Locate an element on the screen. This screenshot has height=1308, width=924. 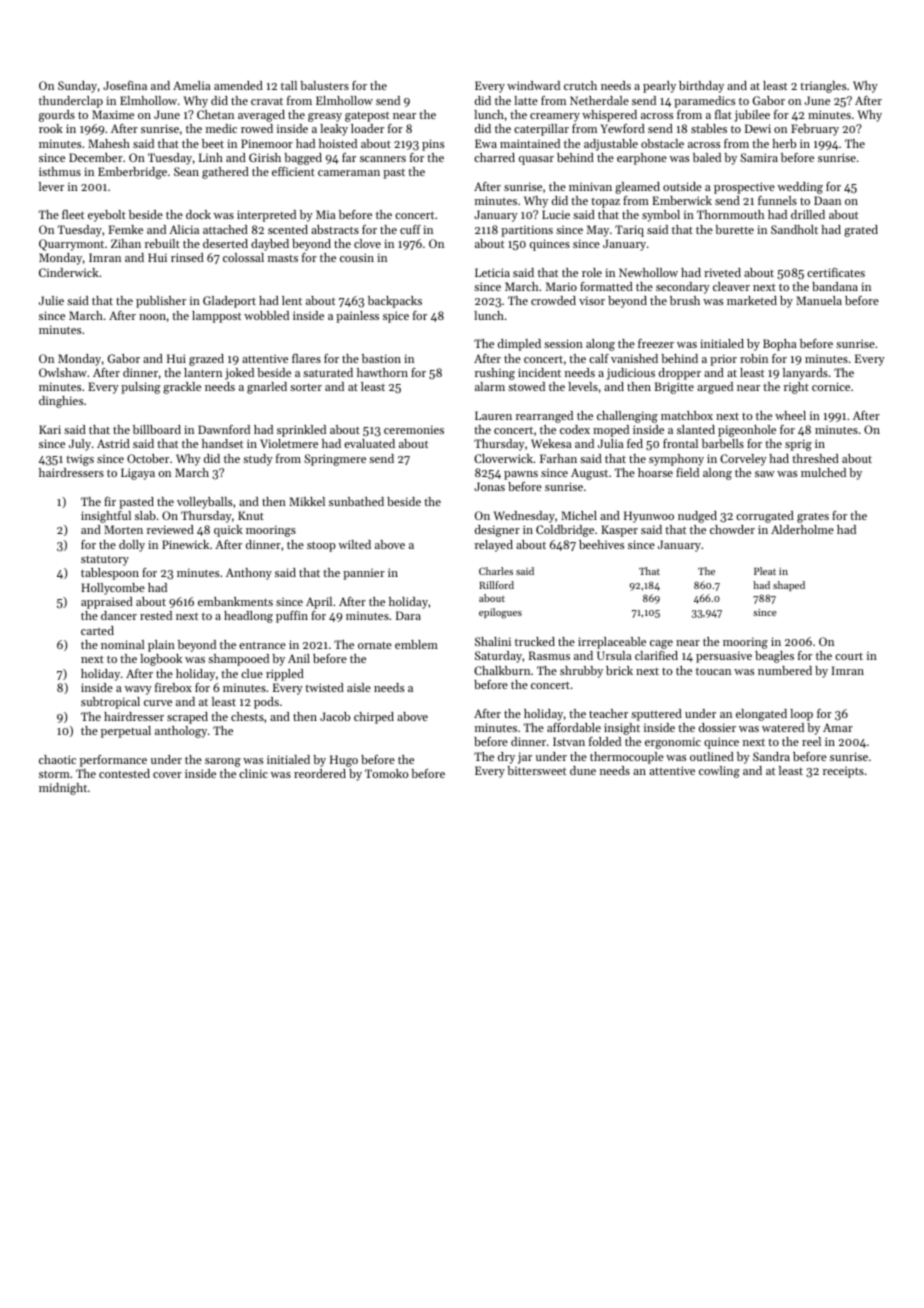
Ewa is located at coordinates (486, 143).
